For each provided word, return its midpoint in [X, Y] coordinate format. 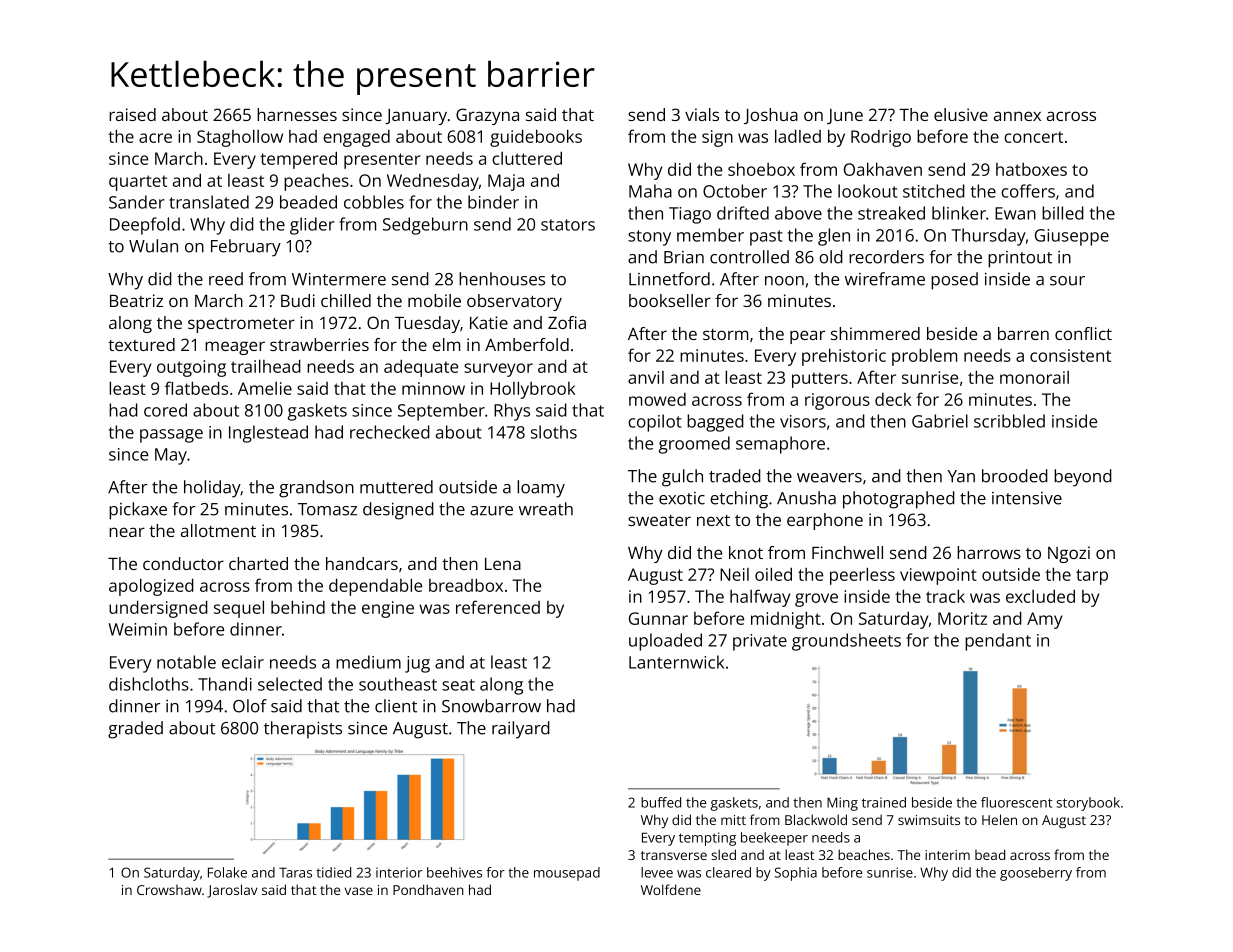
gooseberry [1036, 874]
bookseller [670, 300]
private [760, 642]
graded [135, 730]
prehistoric [844, 357]
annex [1017, 116]
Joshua [771, 116]
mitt [733, 820]
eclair [243, 662]
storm [725, 334]
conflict [1083, 333]
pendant [998, 642]
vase [359, 891]
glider [312, 226]
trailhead [266, 366]
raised [132, 114]
